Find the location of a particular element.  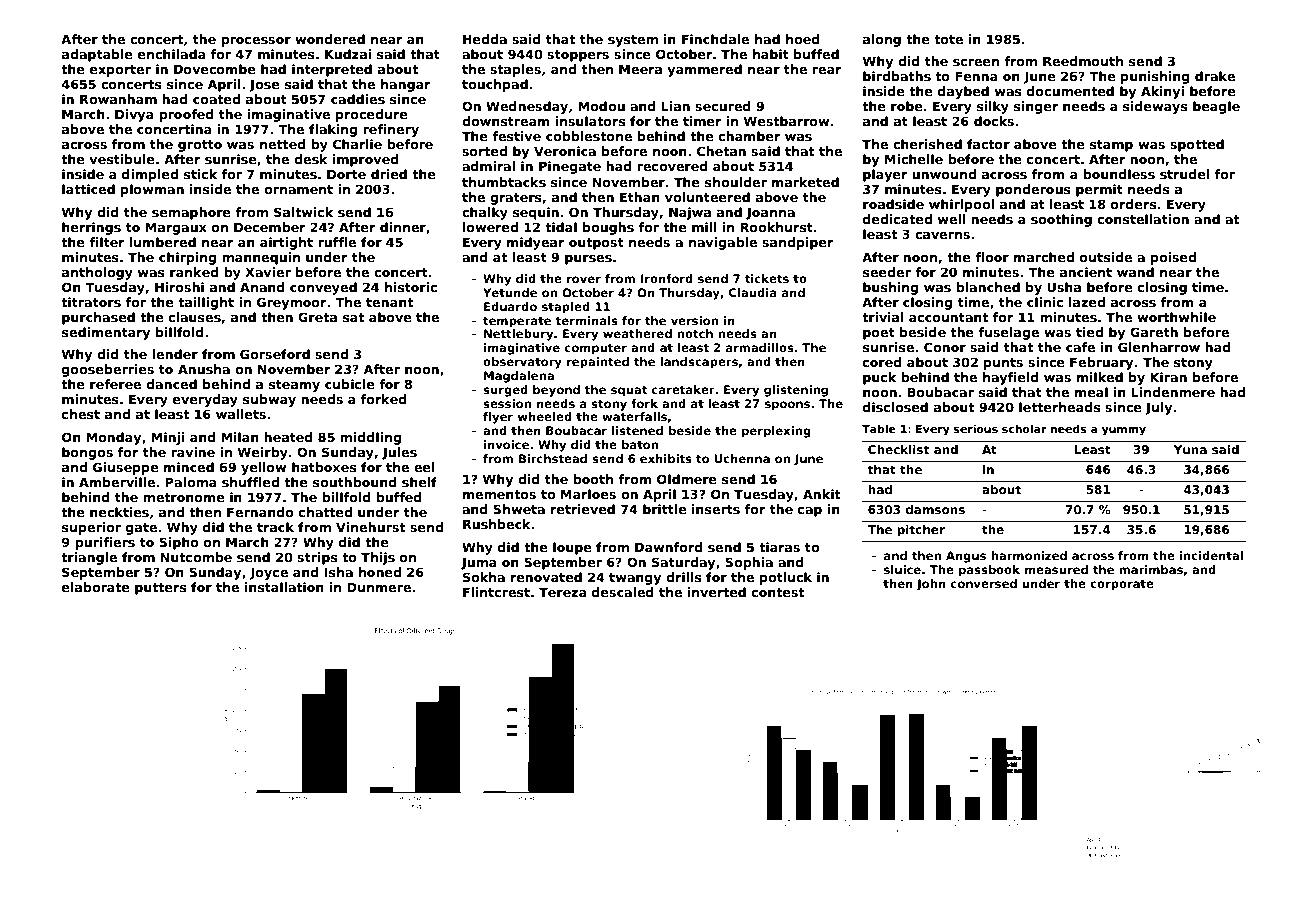

lender is located at coordinates (175, 354).
